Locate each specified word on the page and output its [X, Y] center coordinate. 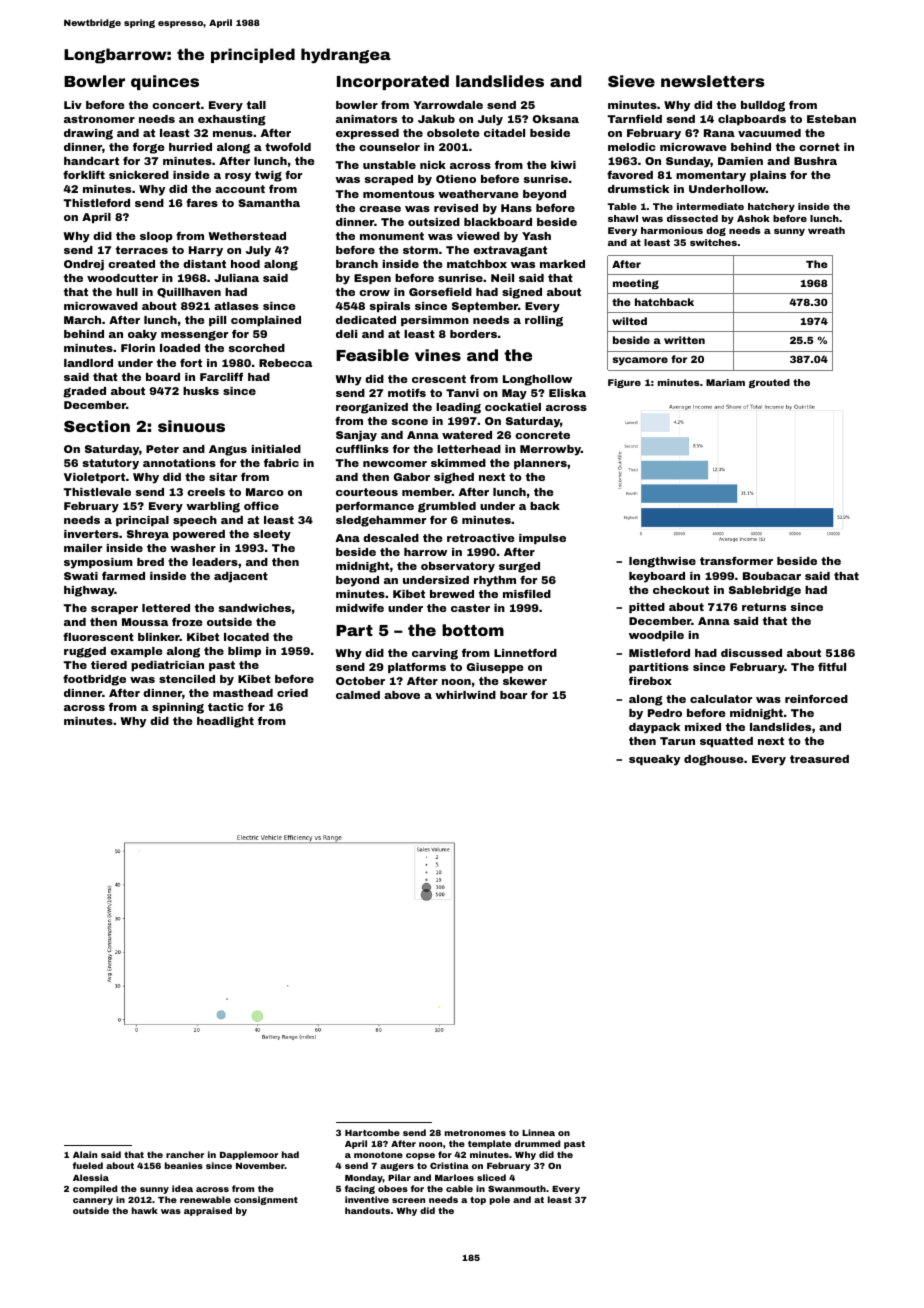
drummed [537, 1143]
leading [458, 408]
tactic [226, 707]
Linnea [538, 1132]
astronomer [99, 119]
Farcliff [221, 377]
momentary [711, 176]
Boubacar [772, 576]
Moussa [145, 622]
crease [380, 209]
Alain [85, 1154]
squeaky [654, 760]
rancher [185, 1154]
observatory [458, 567]
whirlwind [465, 695]
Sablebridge [765, 591]
